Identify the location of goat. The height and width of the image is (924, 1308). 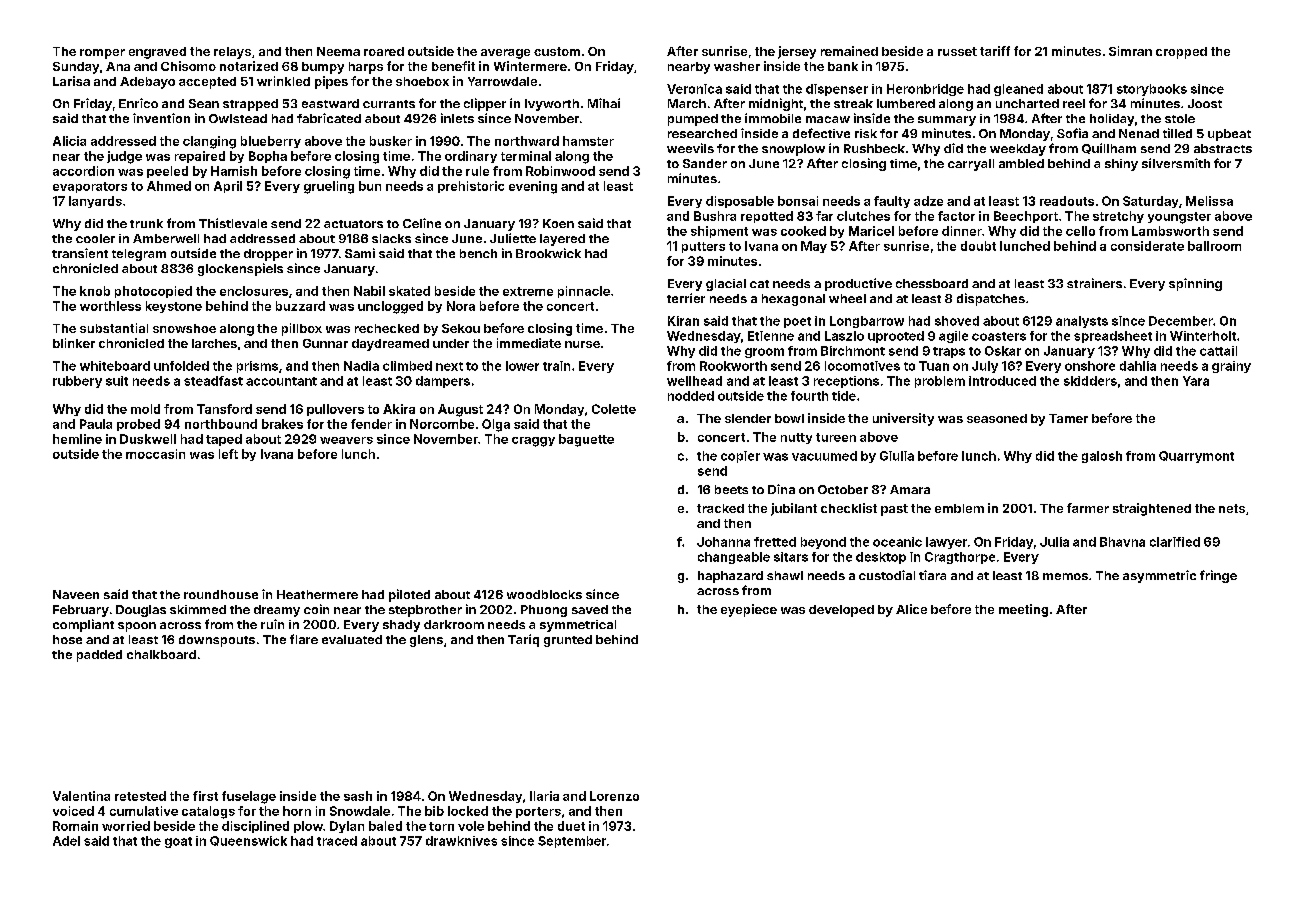
(178, 842).
